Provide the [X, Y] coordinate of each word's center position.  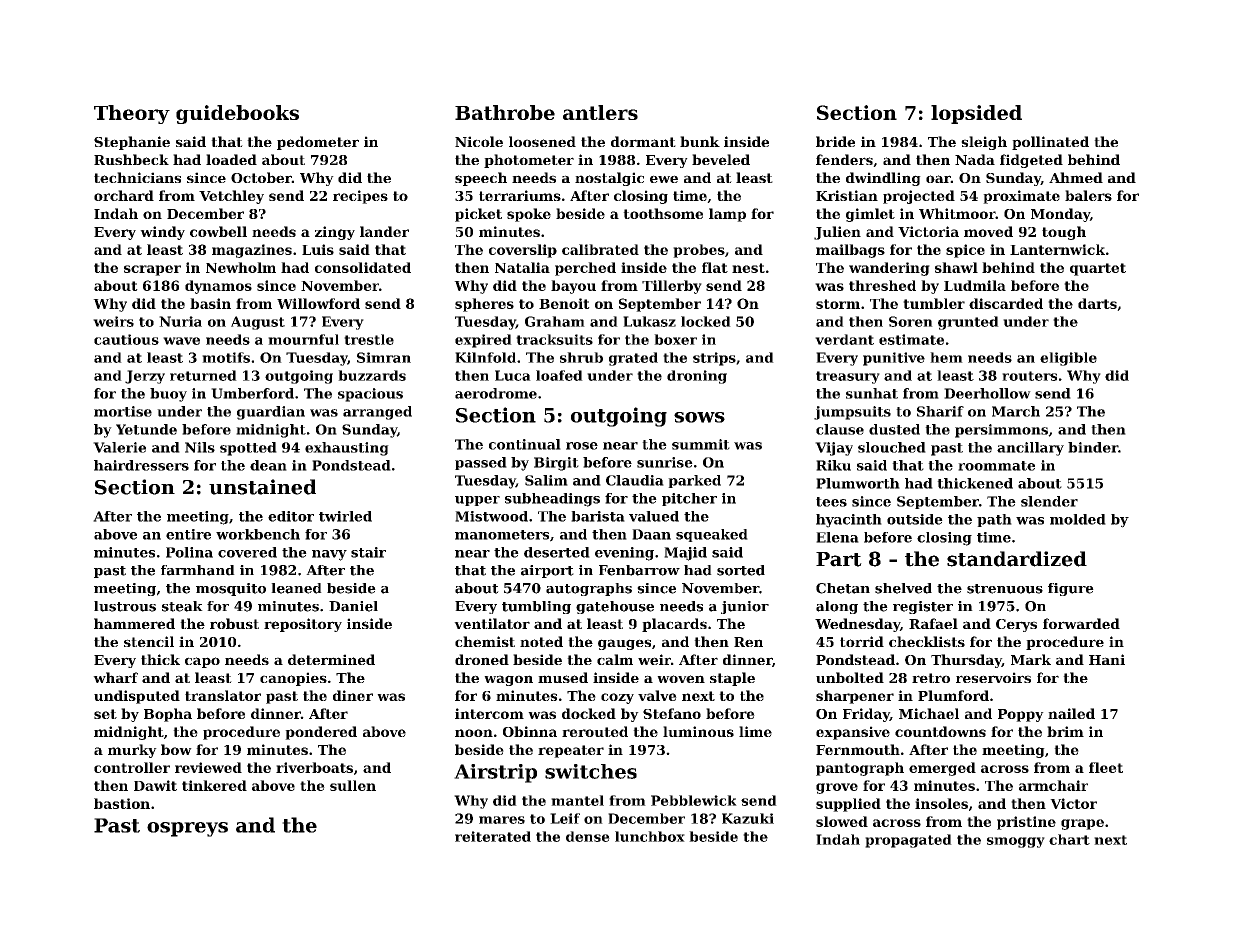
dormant [643, 141]
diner [353, 695]
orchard [124, 195]
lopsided [976, 114]
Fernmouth [858, 749]
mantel [577, 800]
